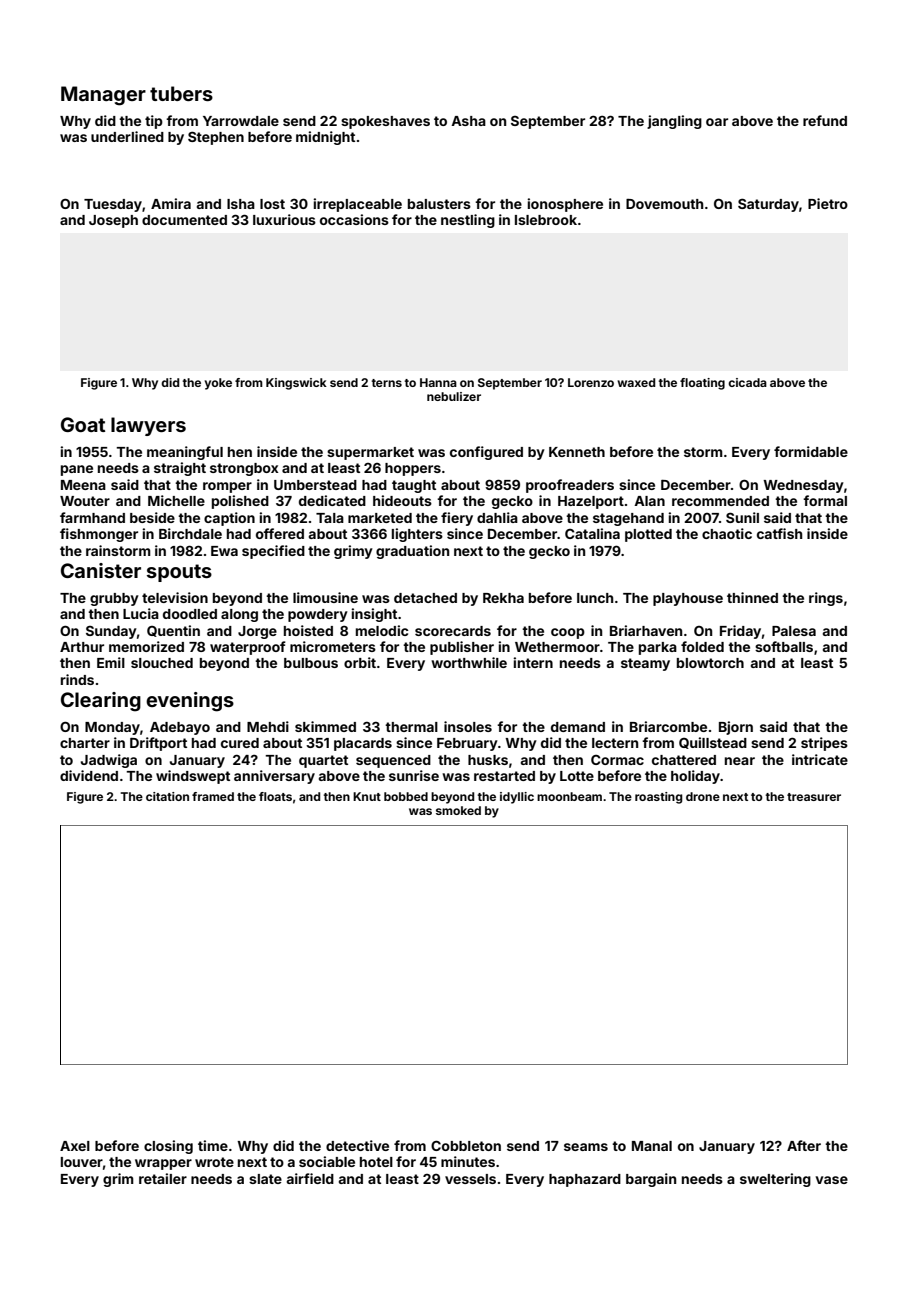 This screenshot has width=908, height=1316. Describe the element at coordinates (636, 382) in the screenshot. I see `waxed` at that location.
